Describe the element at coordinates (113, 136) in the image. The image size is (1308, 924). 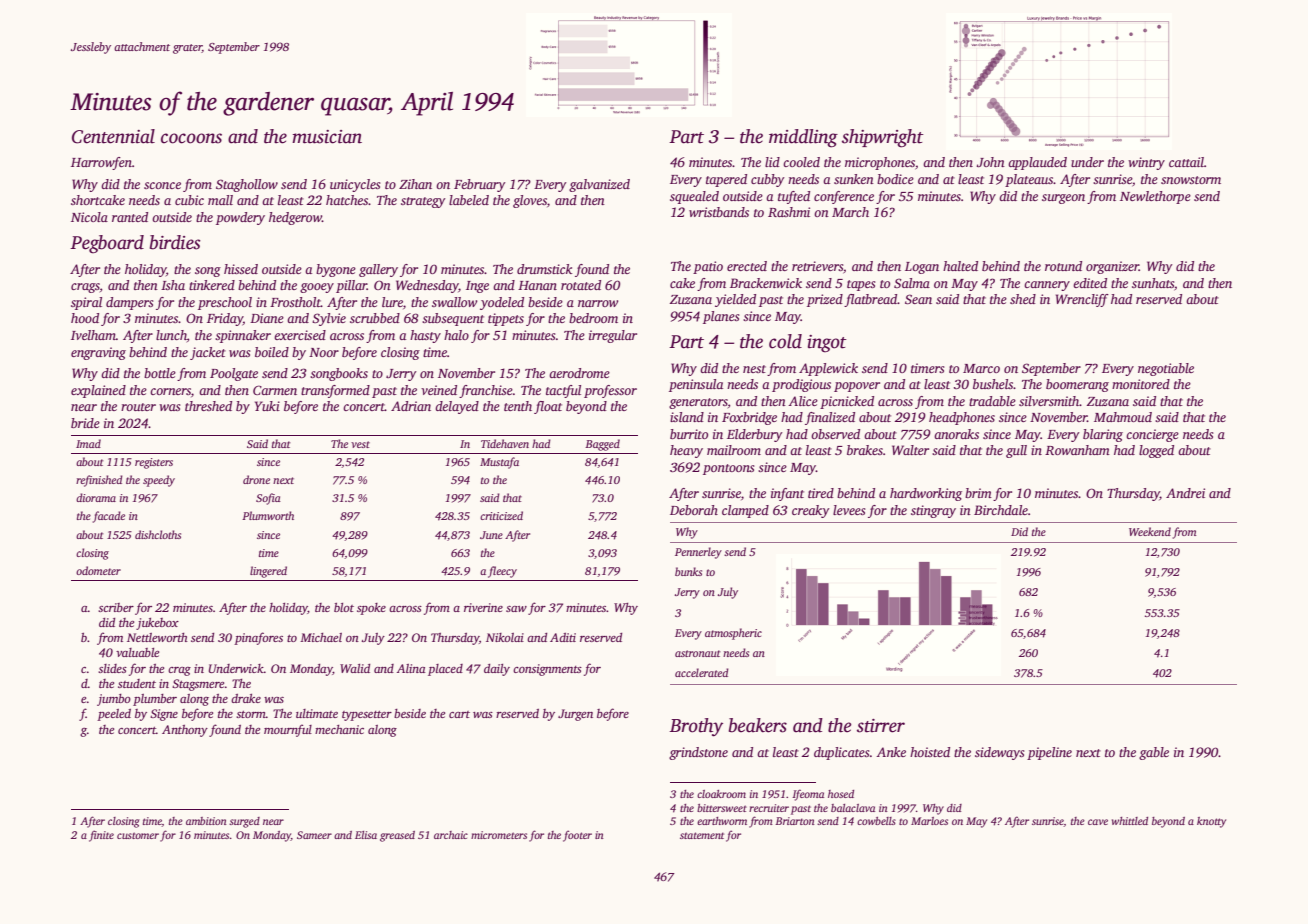
I see `Centennial` at that location.
